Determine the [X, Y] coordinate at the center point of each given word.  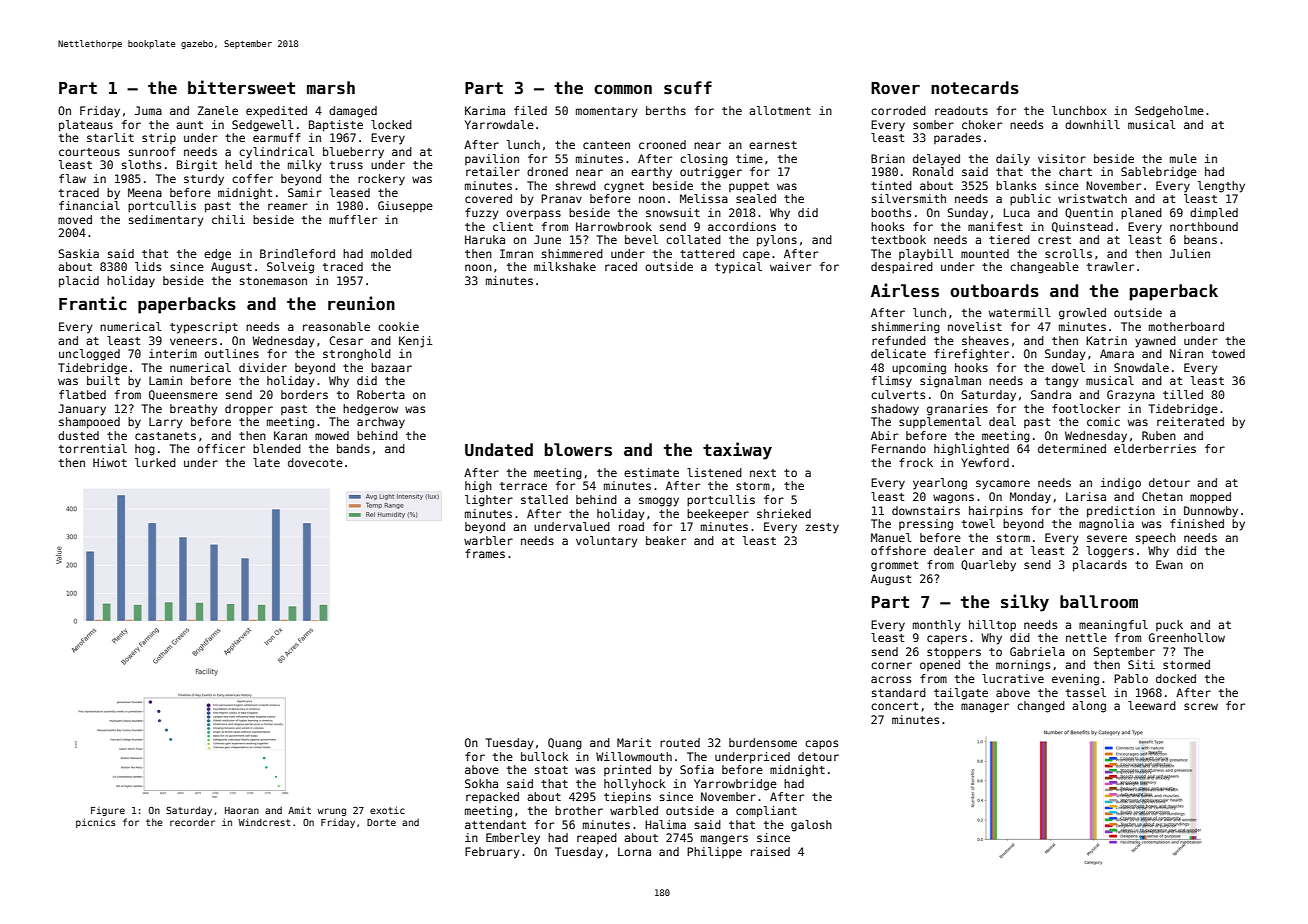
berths [666, 110]
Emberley [513, 839]
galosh [811, 826]
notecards [975, 88]
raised [770, 851]
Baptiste [336, 126]
